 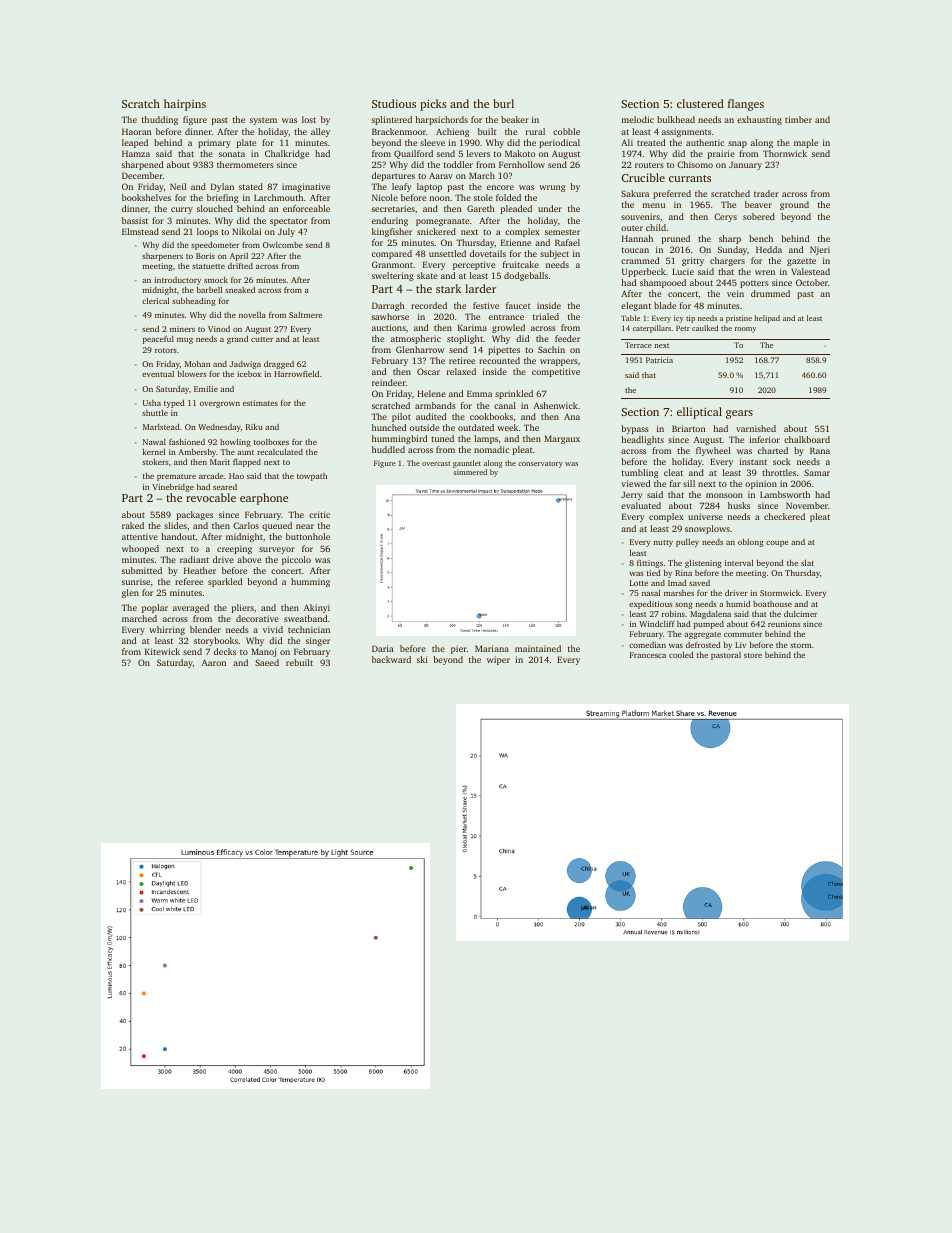 I want to click on blender, so click(x=205, y=629).
